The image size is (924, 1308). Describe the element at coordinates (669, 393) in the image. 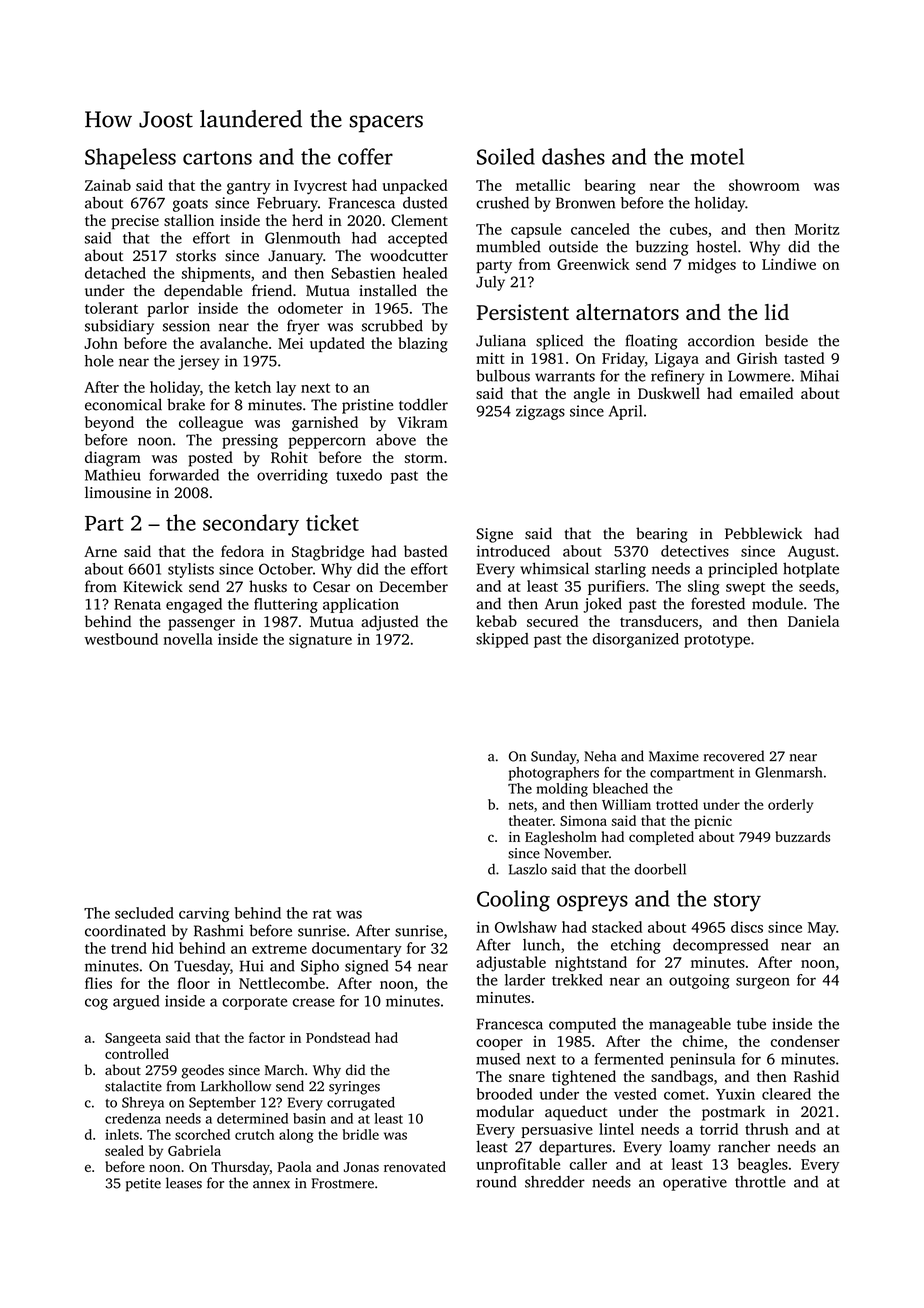

I see `Duskwell` at that location.
